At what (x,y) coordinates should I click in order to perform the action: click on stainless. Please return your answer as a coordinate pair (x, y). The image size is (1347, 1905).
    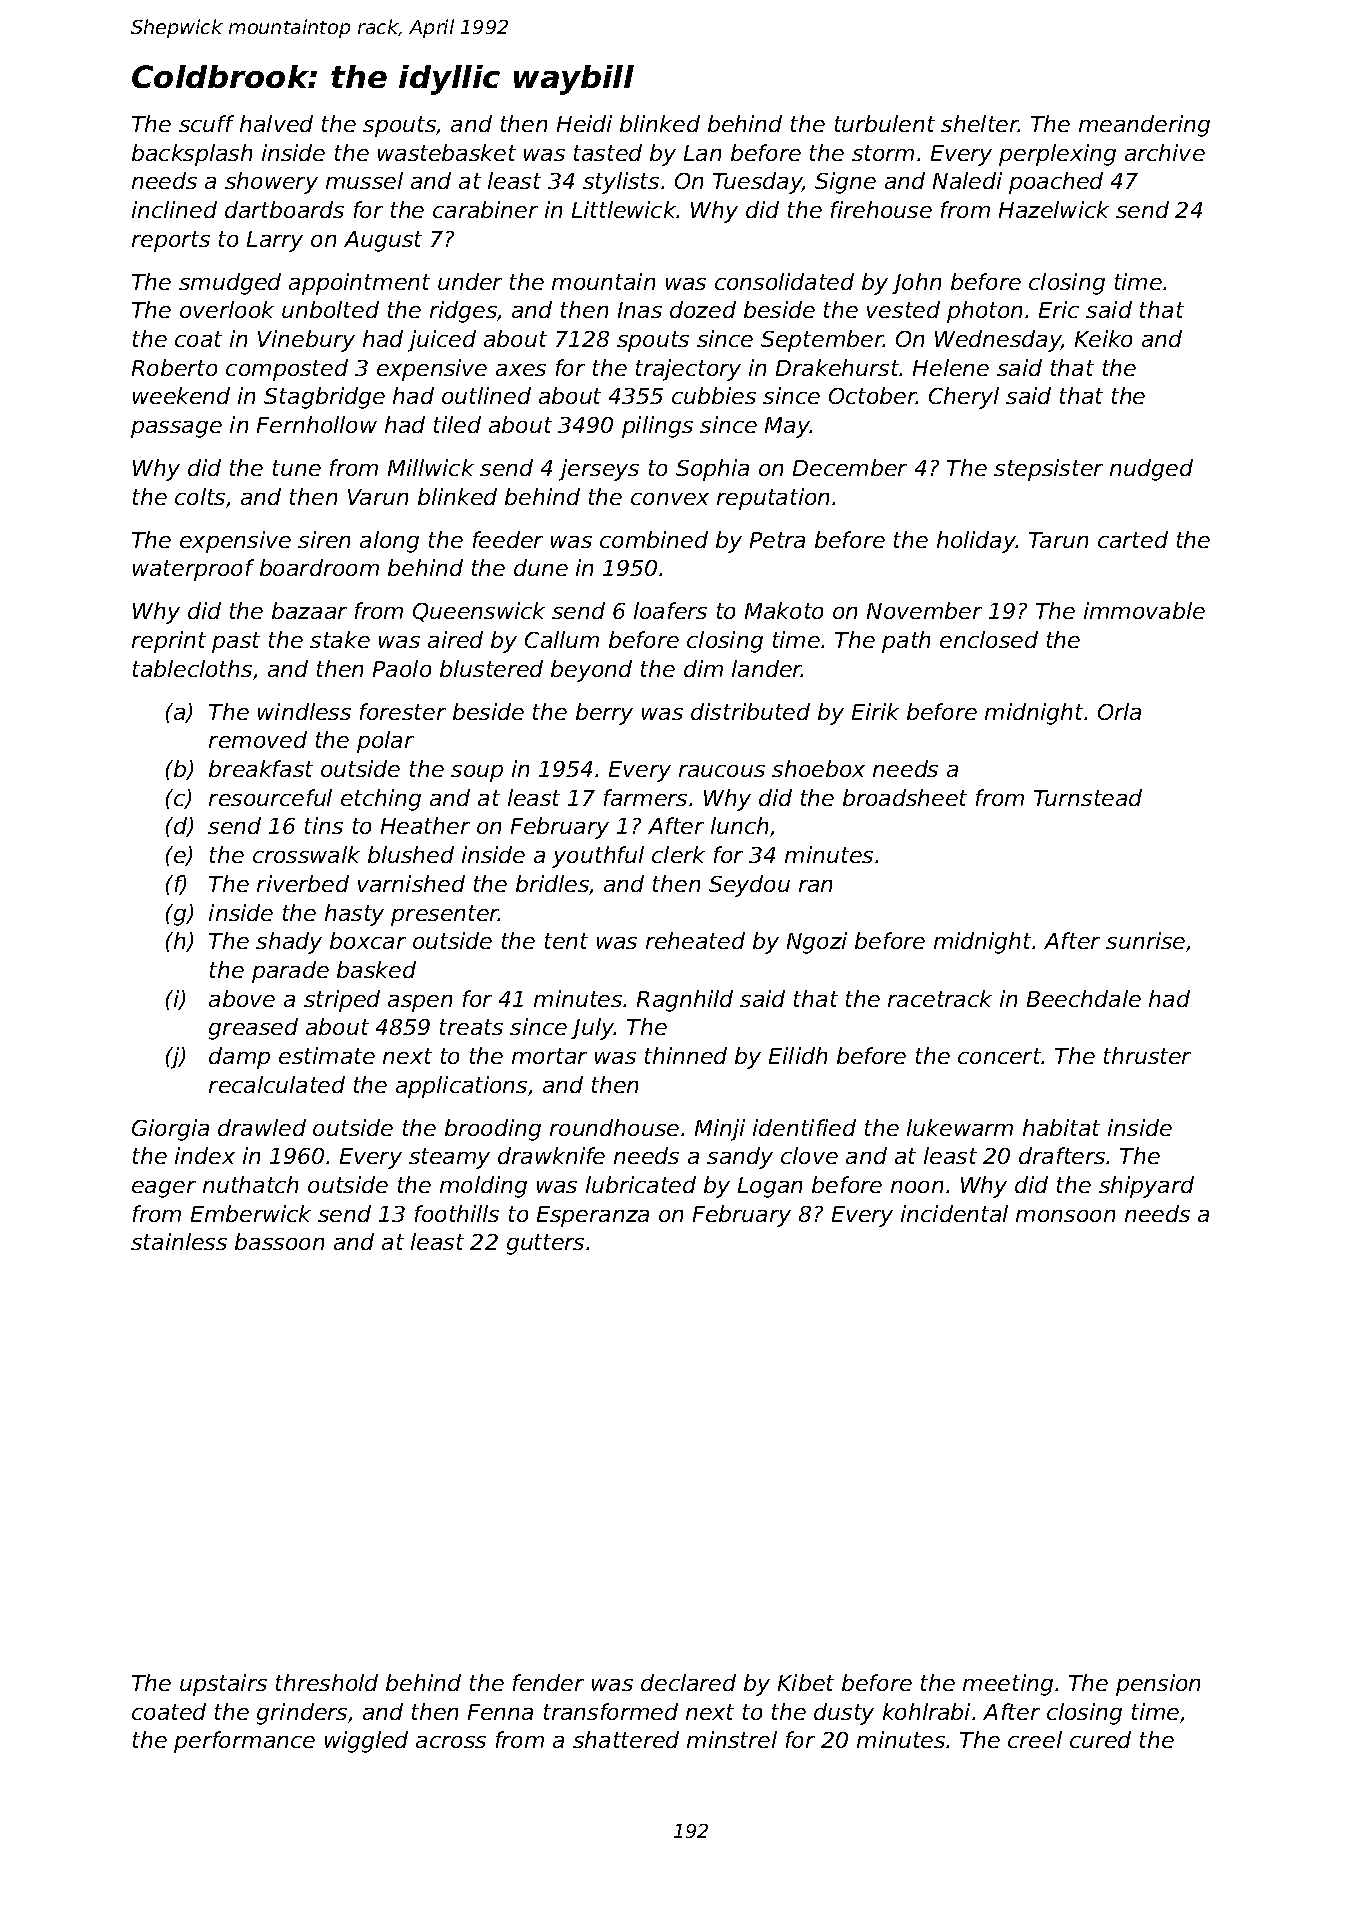
    Looking at the image, I should click on (179, 1241).
